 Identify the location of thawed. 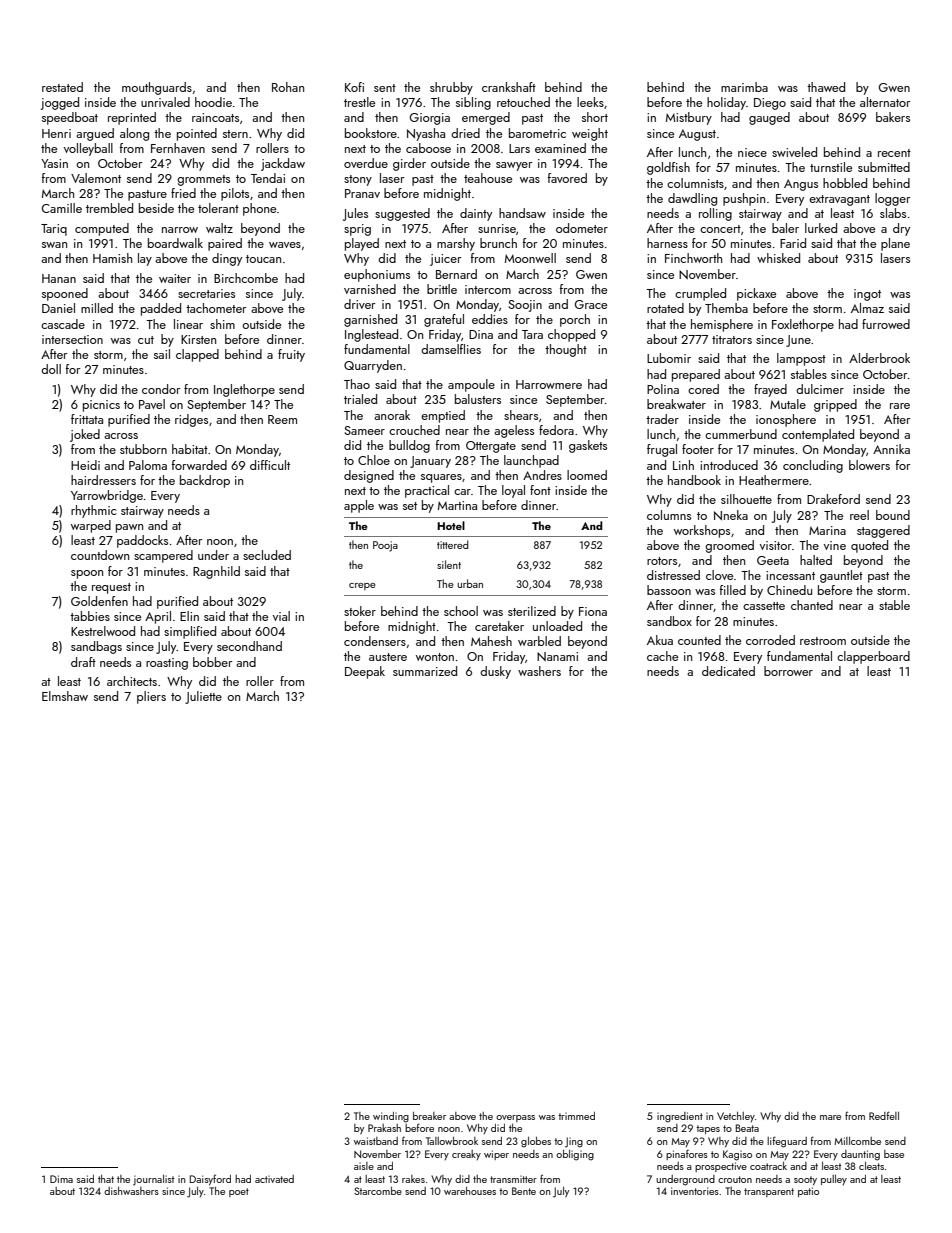
(826, 87).
